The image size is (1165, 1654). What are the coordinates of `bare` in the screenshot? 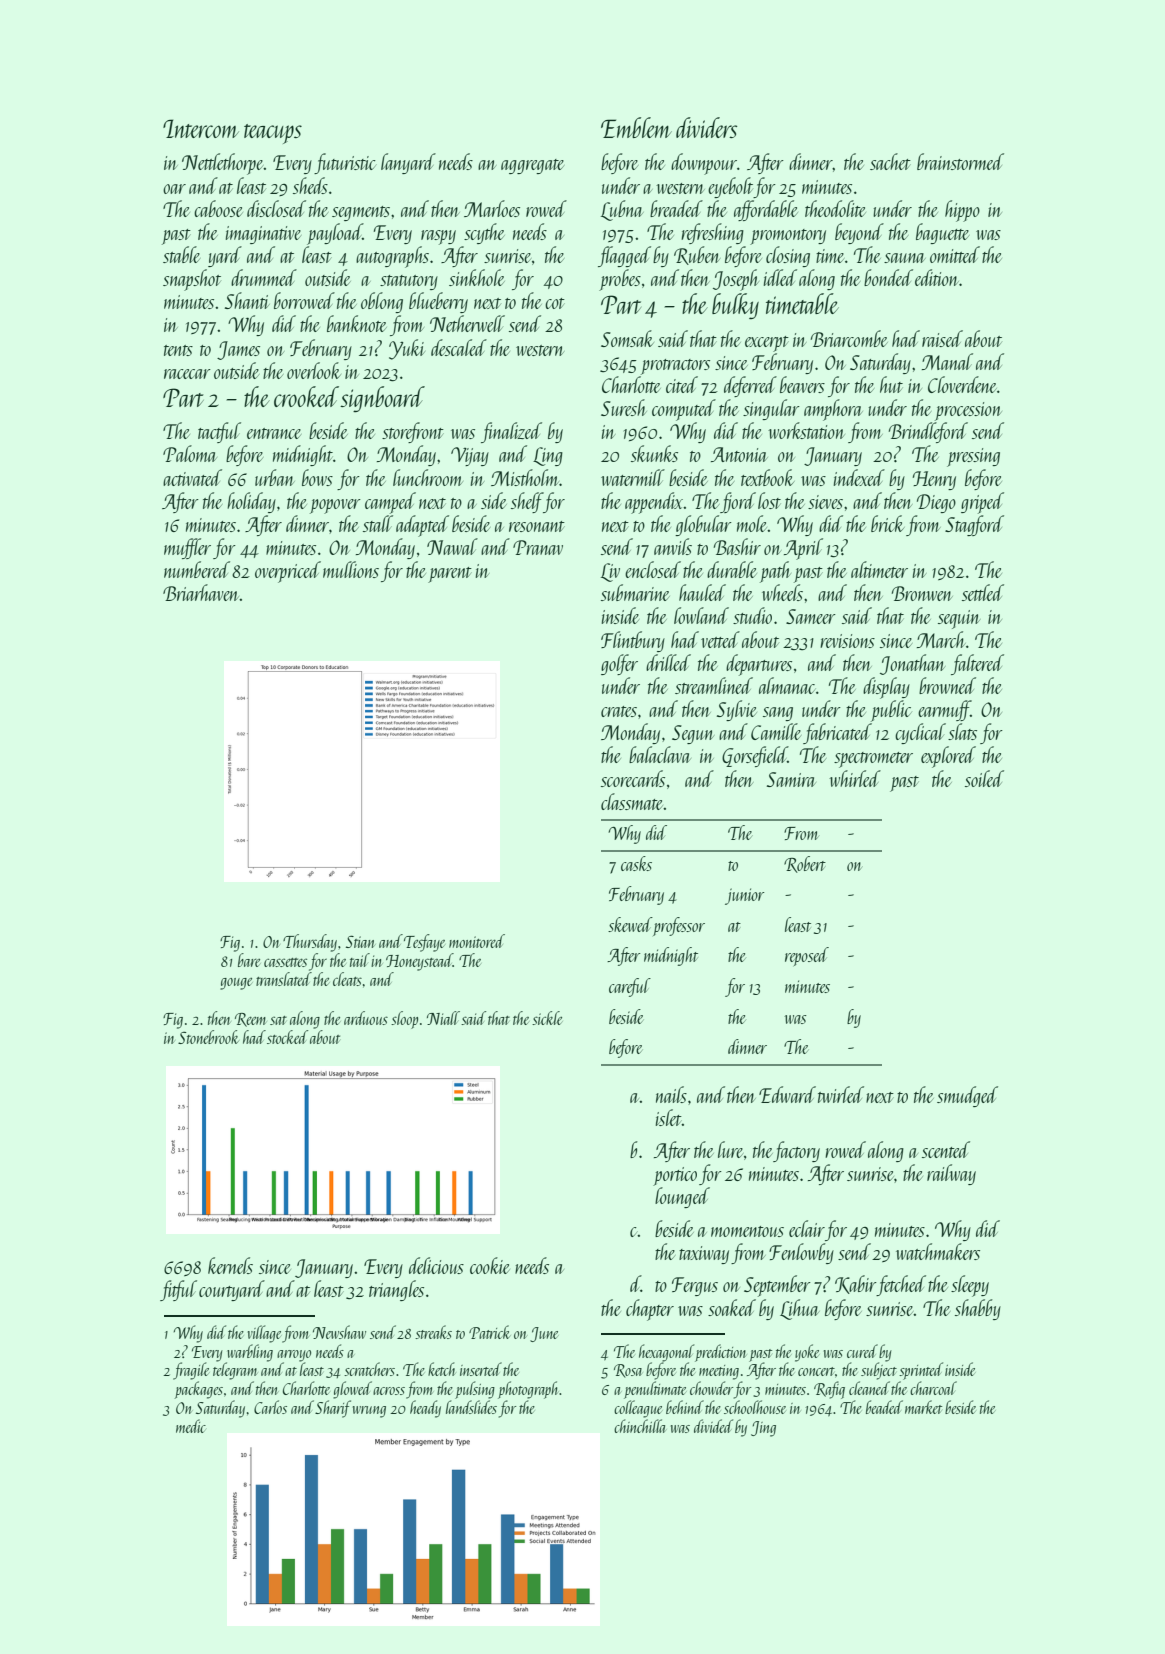 It's located at (249, 960).
